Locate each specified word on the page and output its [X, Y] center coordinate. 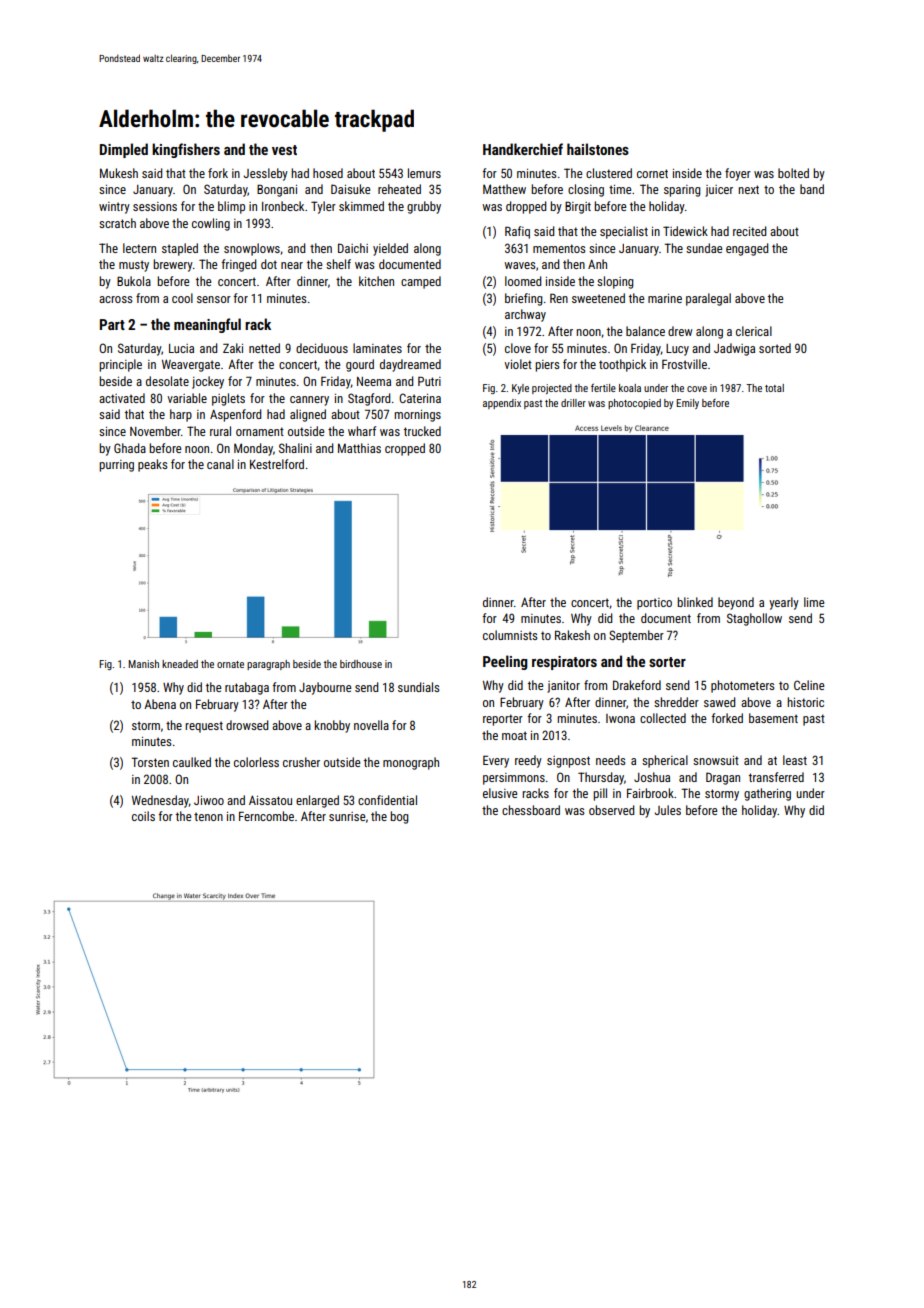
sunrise [347, 816]
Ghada [130, 448]
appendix [502, 404]
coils [143, 816]
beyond [736, 603]
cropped [405, 449]
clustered [609, 173]
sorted [775, 348]
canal [220, 464]
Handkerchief [523, 149]
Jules [668, 810]
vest [284, 150]
